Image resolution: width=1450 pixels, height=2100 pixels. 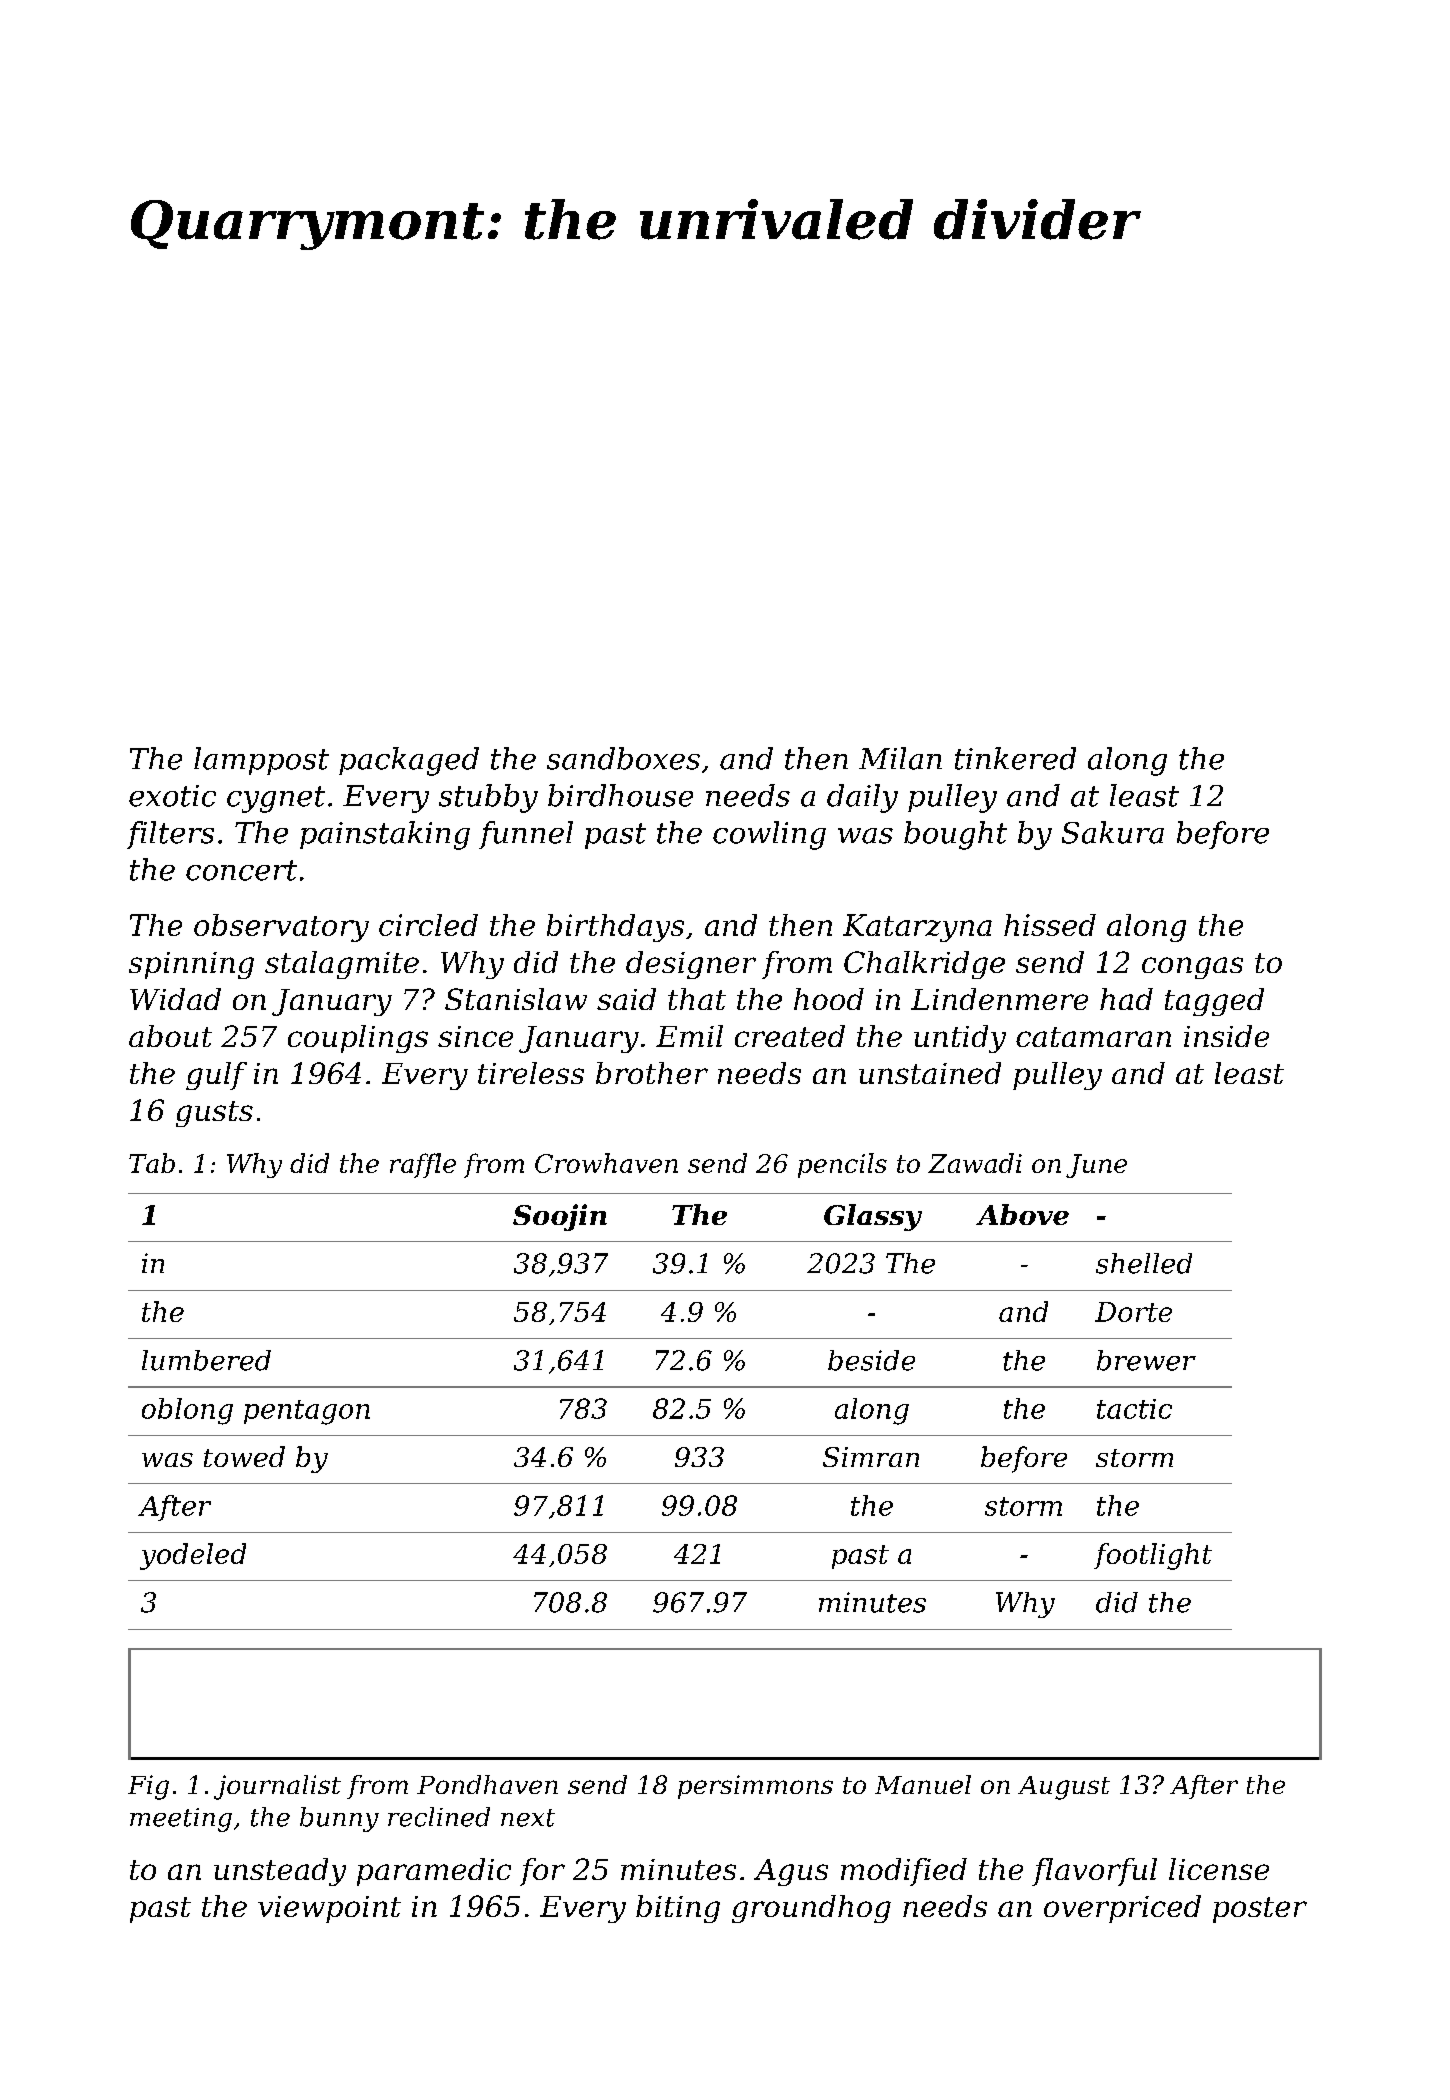 What do you see at coordinates (193, 1556) in the screenshot?
I see `yodeled` at bounding box center [193, 1556].
